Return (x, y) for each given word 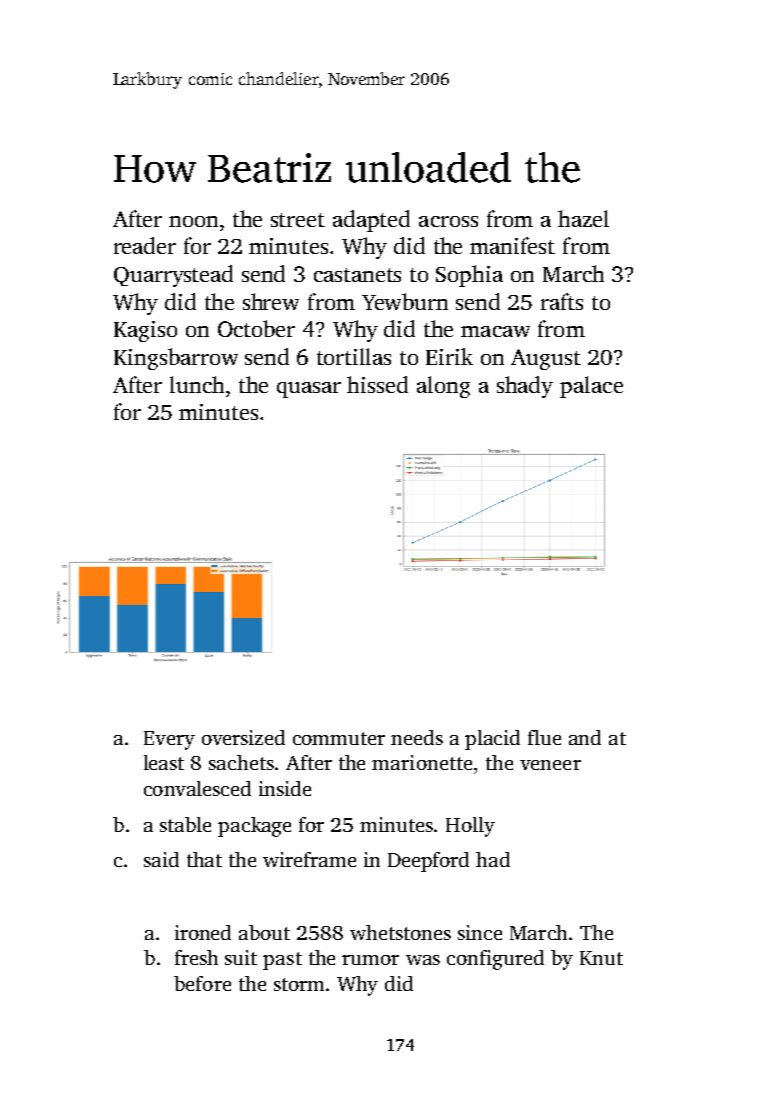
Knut (601, 958)
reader (145, 245)
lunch (197, 384)
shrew (271, 301)
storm (299, 984)
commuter (339, 738)
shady (525, 387)
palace (591, 387)
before (202, 983)
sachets (241, 762)
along (443, 387)
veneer (550, 765)
